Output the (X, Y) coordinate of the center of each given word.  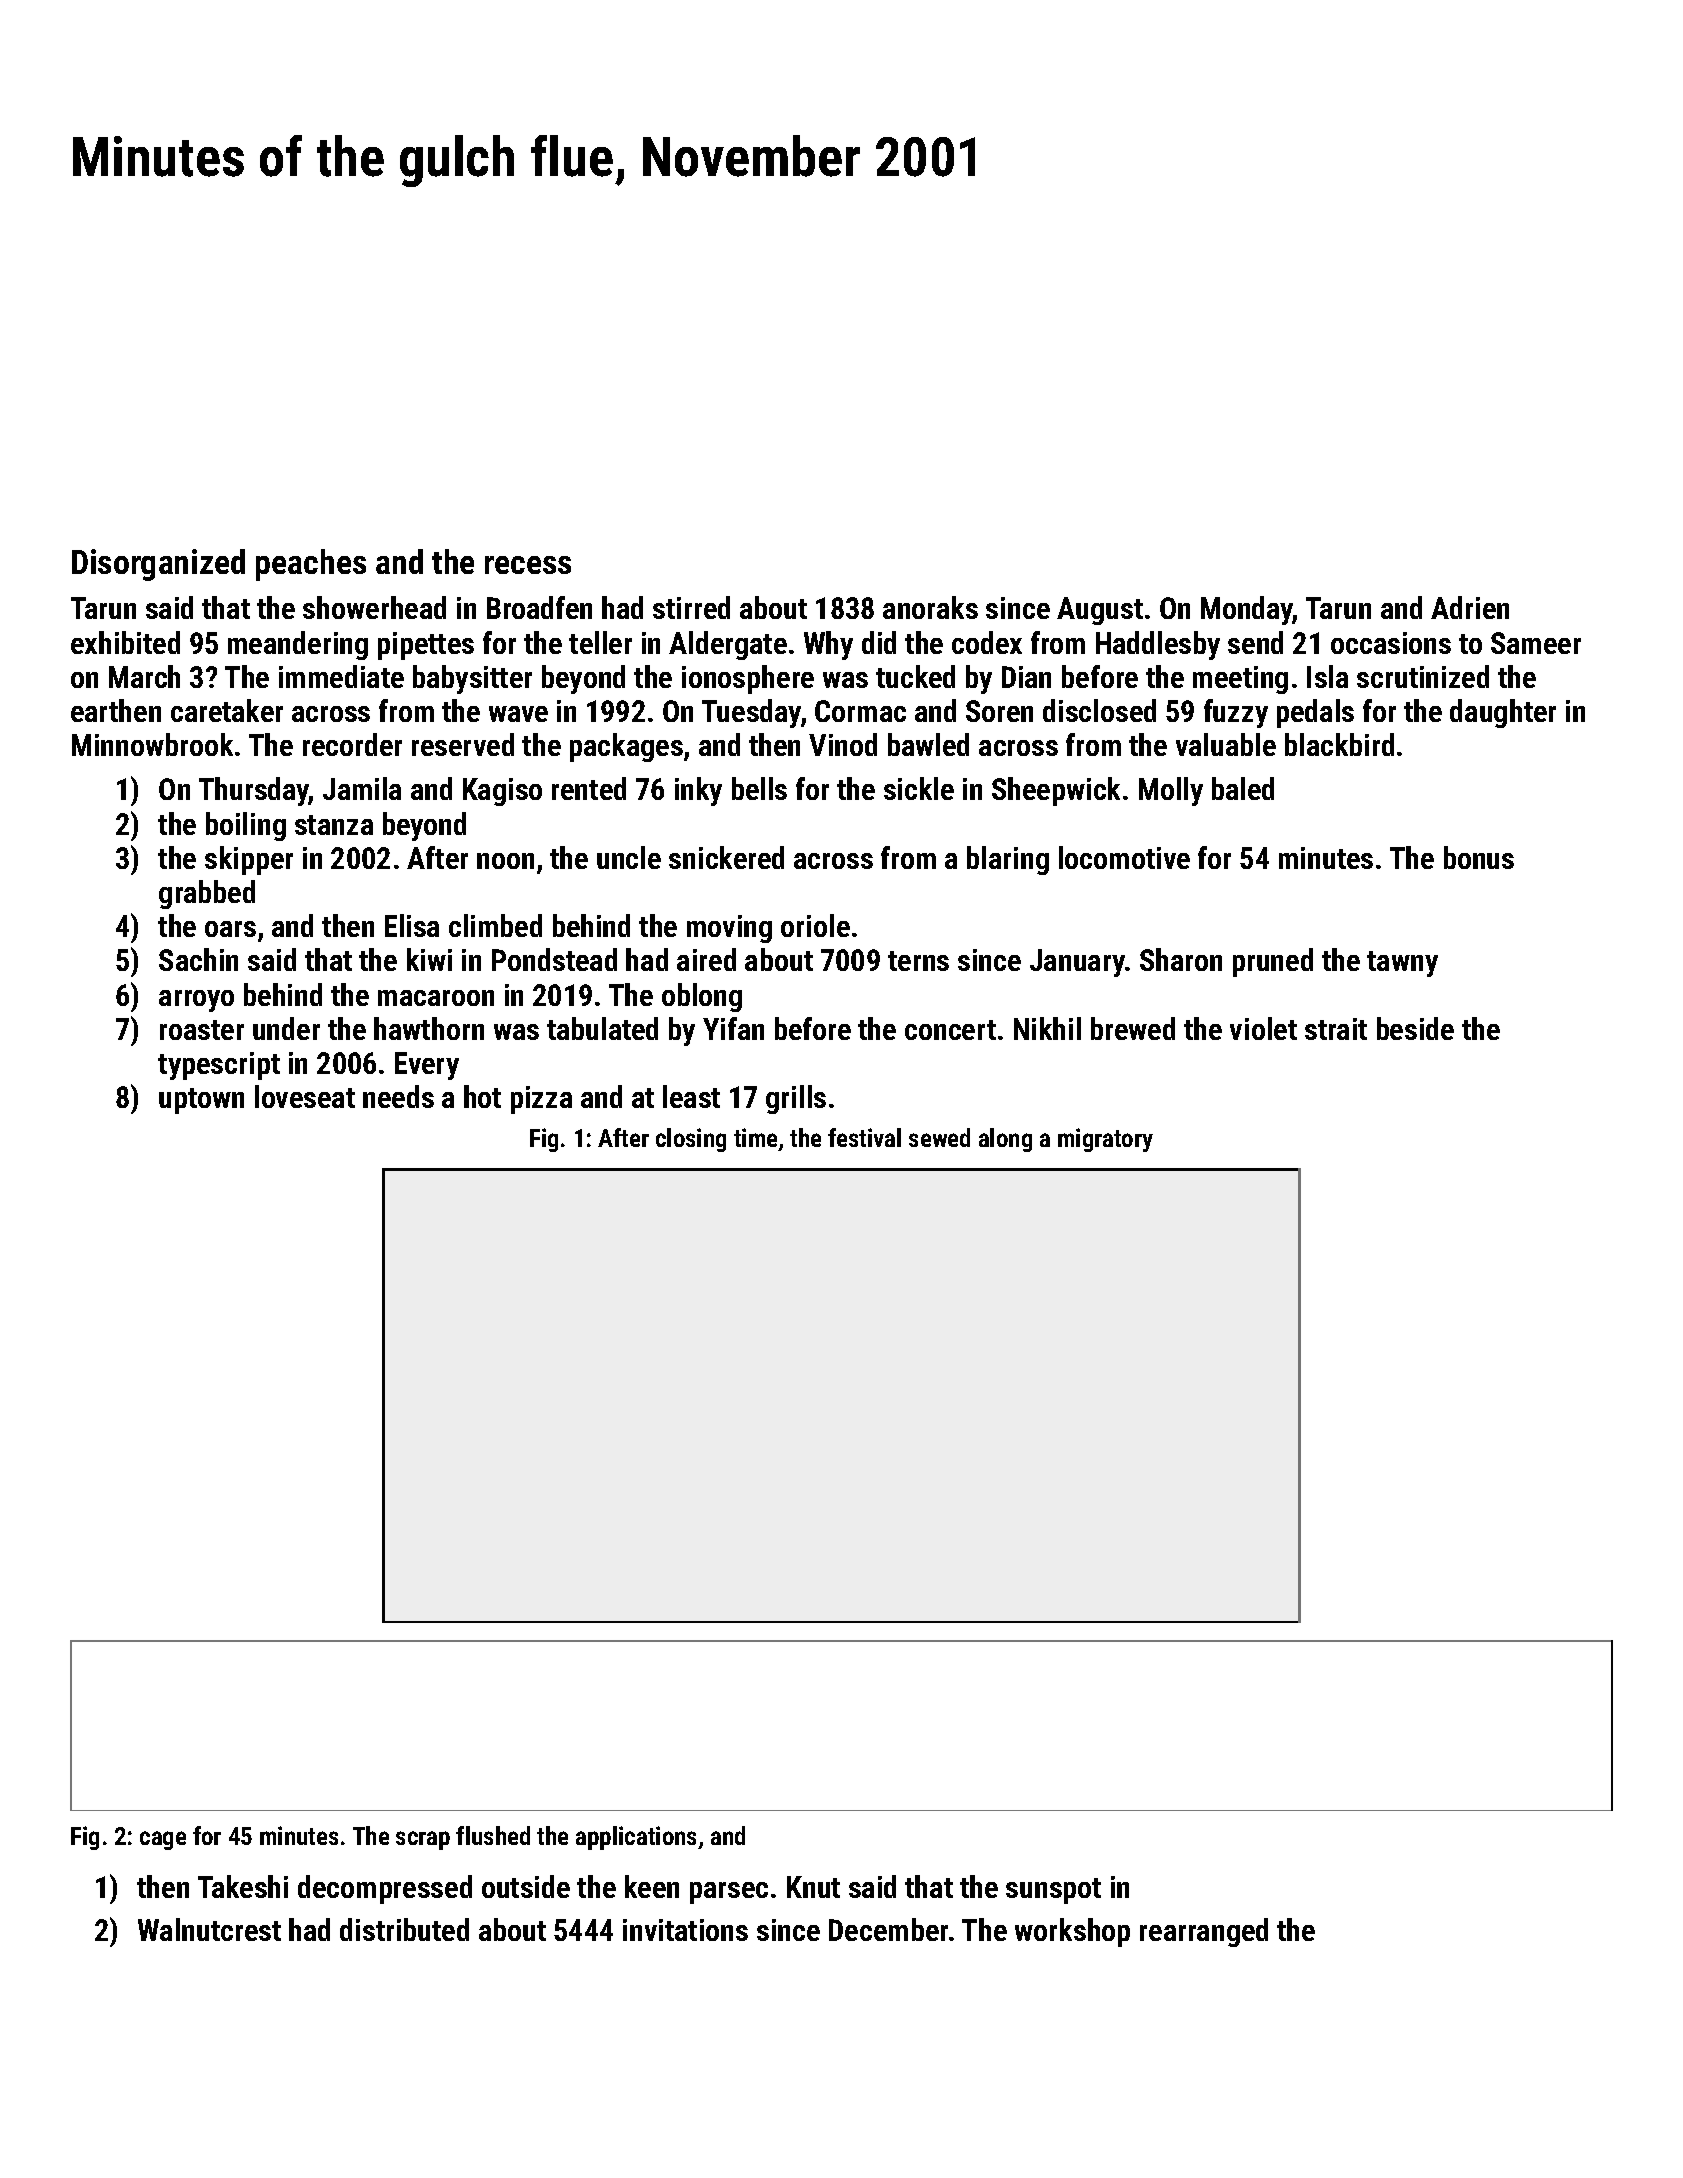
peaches (311, 565)
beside (1415, 1028)
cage (163, 1840)
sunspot (1053, 1891)
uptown (201, 1101)
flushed (493, 1835)
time (756, 1139)
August (1100, 611)
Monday (1247, 610)
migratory (1105, 1140)
